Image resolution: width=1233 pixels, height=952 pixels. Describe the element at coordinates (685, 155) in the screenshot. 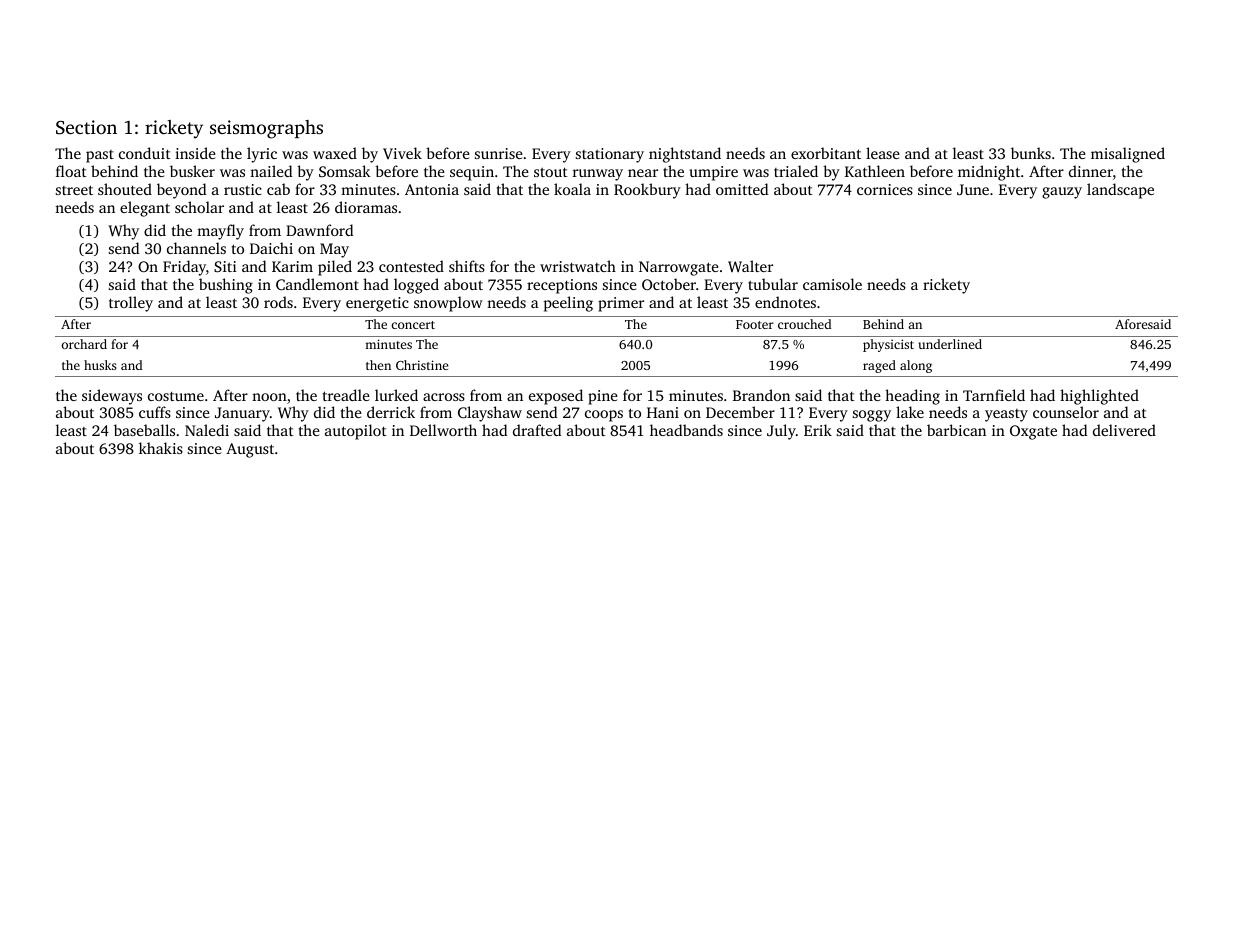

I see `nightstand` at that location.
